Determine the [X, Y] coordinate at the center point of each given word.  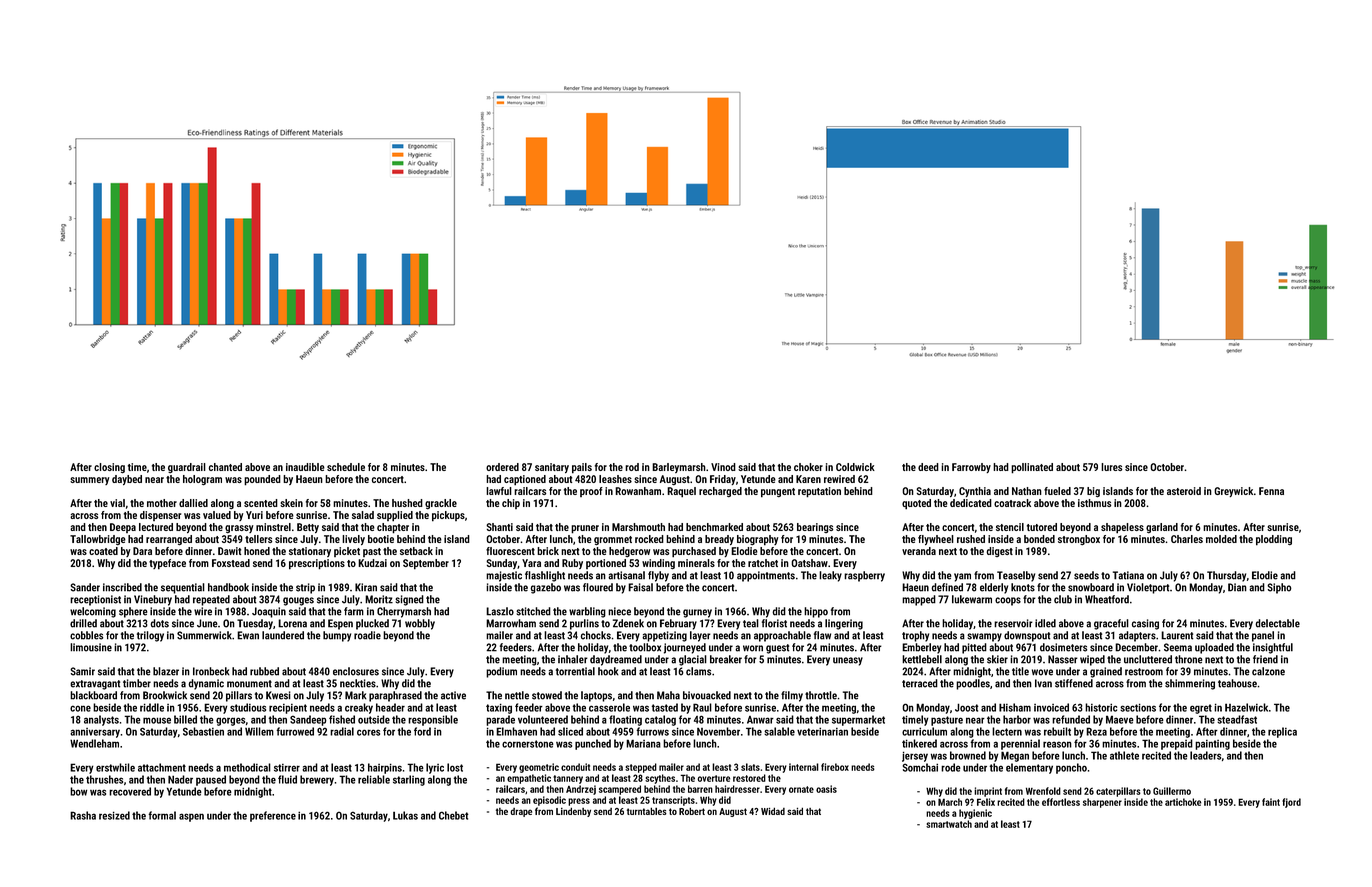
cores [368, 732]
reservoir [1013, 623]
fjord [1291, 803]
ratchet [763, 563]
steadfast [1237, 719]
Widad [773, 811]
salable [779, 731]
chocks [596, 635]
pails [582, 468]
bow [78, 791]
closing [109, 468]
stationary [310, 552]
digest [1000, 552]
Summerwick [204, 635]
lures [1111, 467]
